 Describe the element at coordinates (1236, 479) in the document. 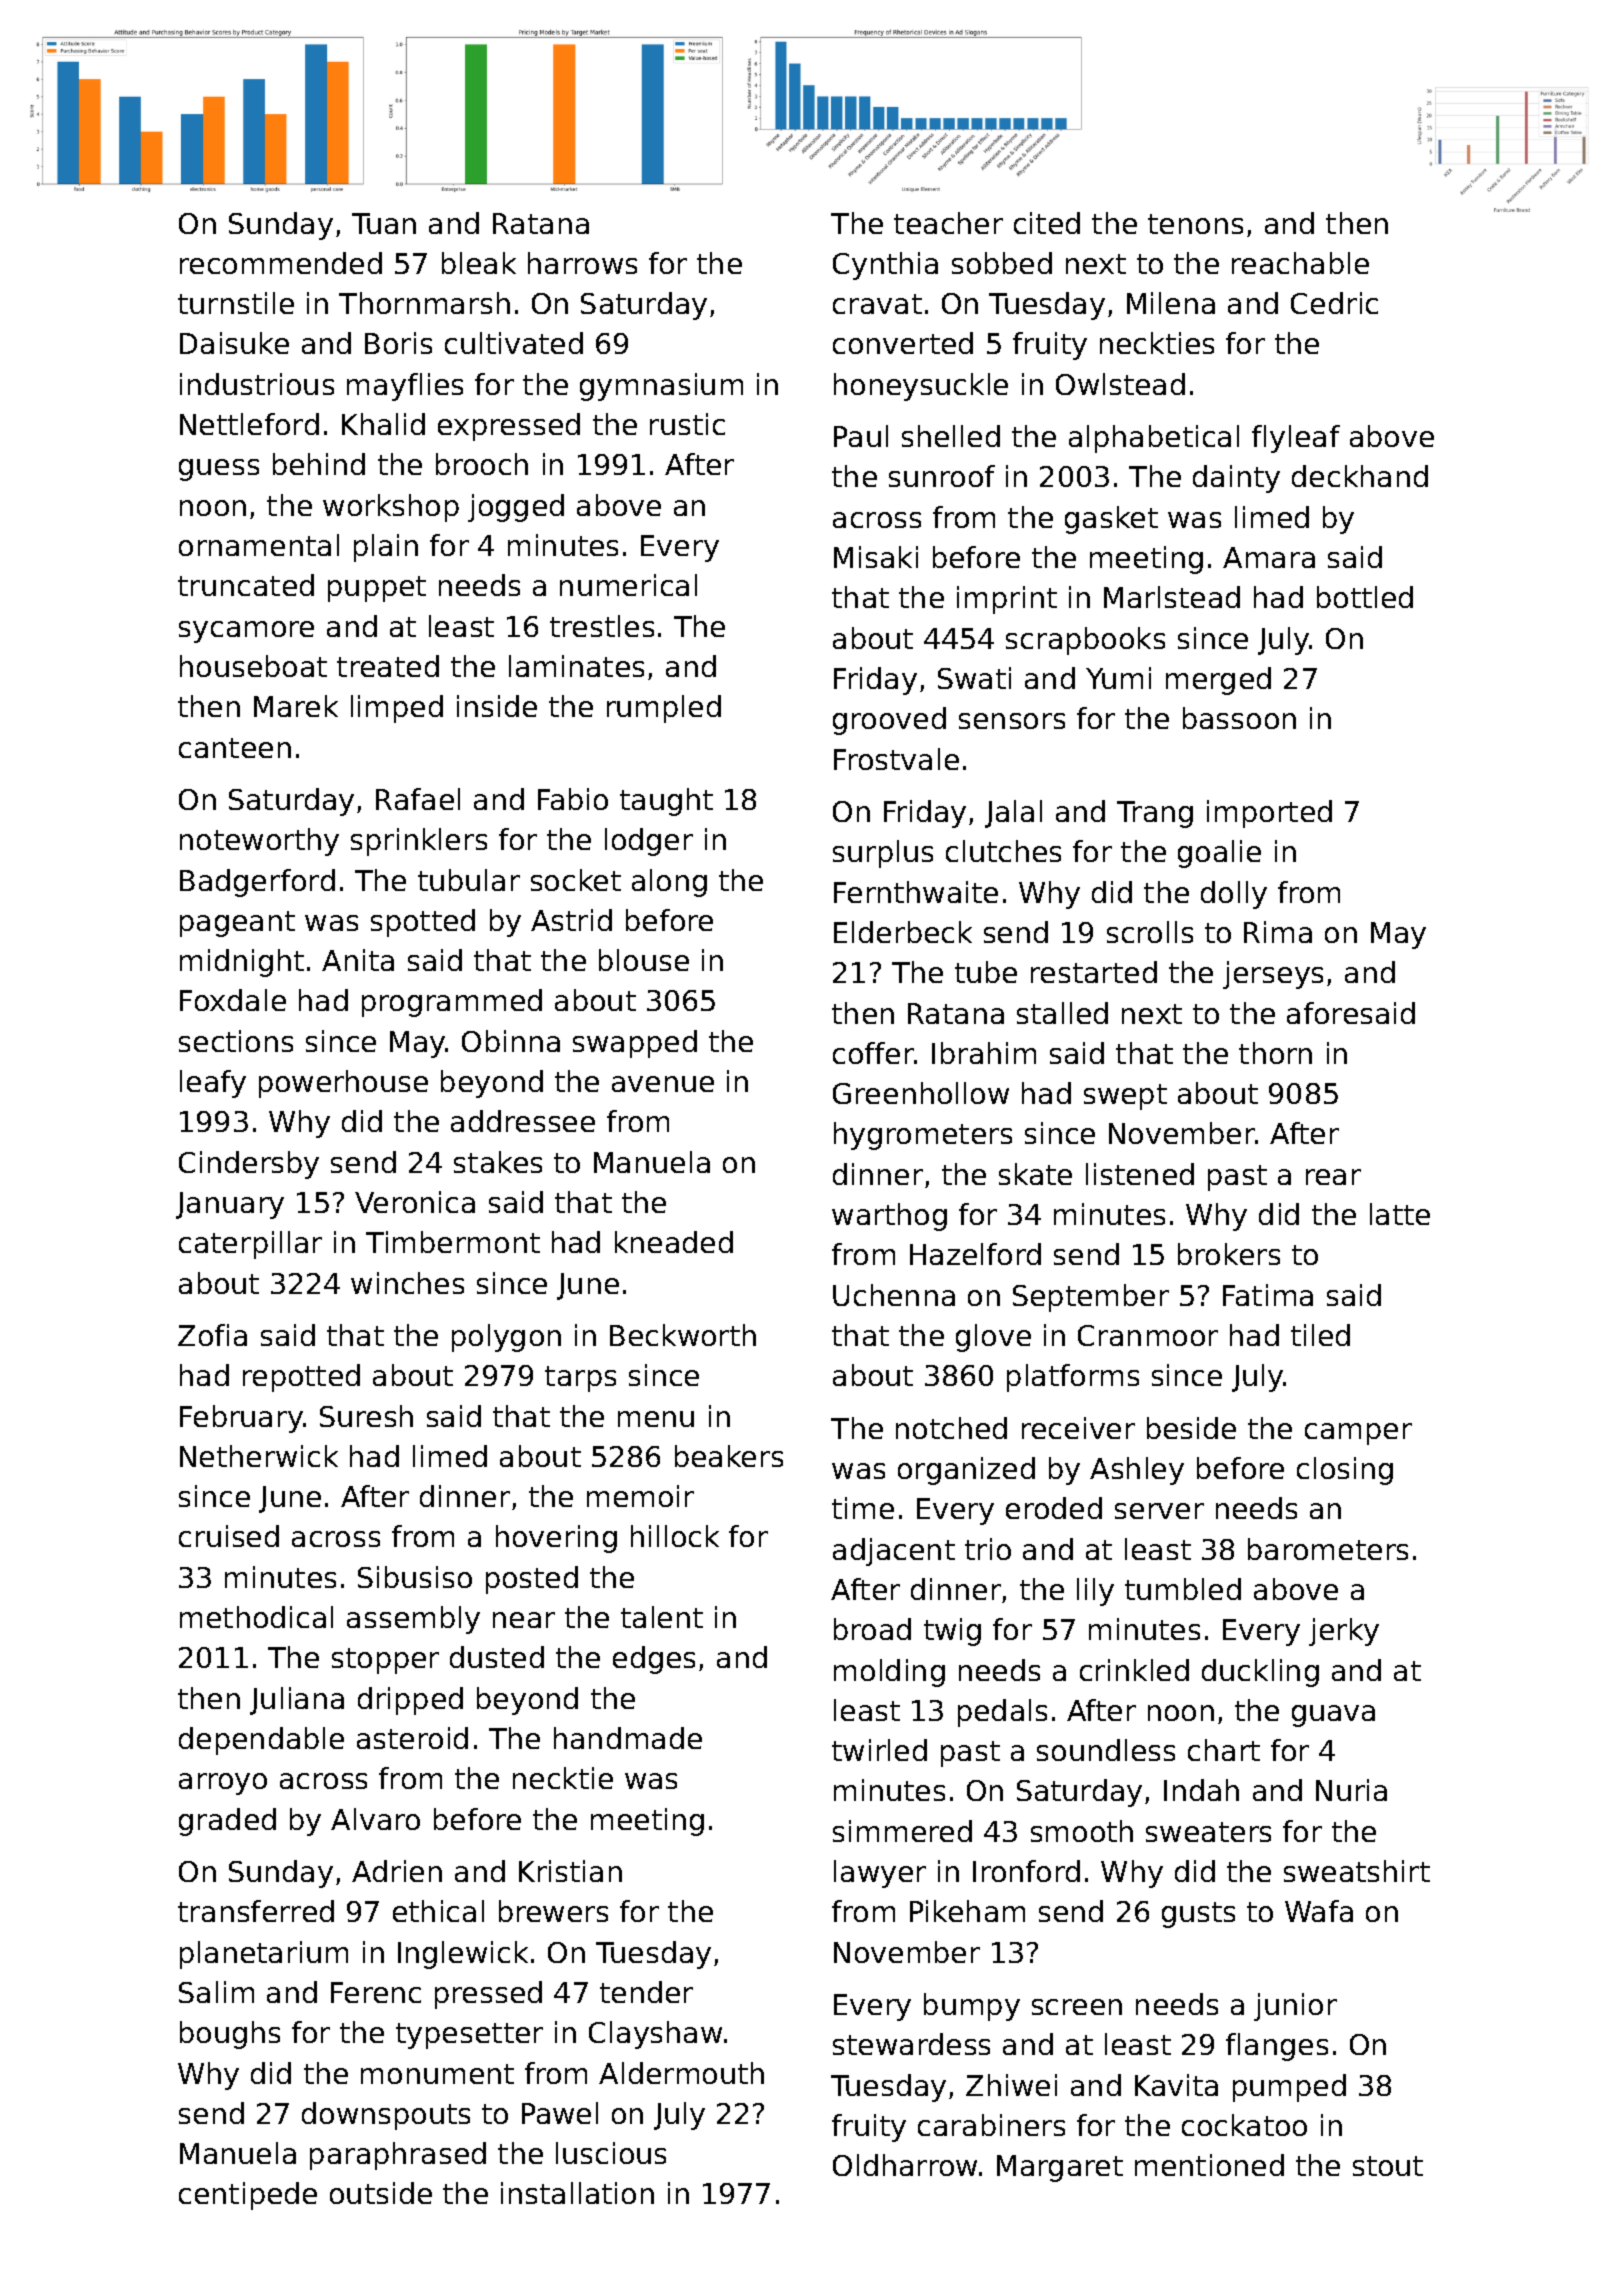

I see `dainty` at that location.
